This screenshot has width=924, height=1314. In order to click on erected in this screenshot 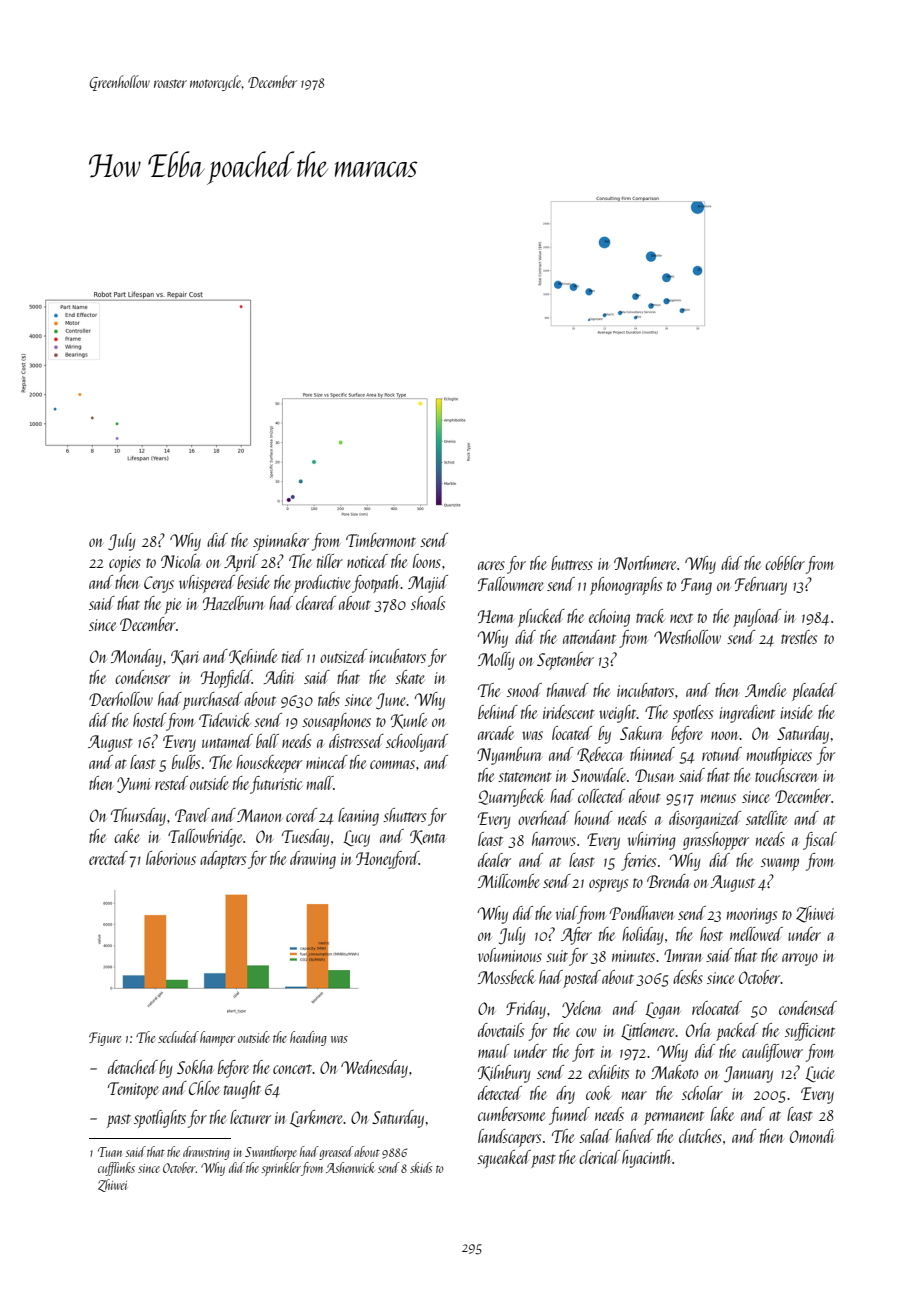, I will do `click(108, 858)`.
